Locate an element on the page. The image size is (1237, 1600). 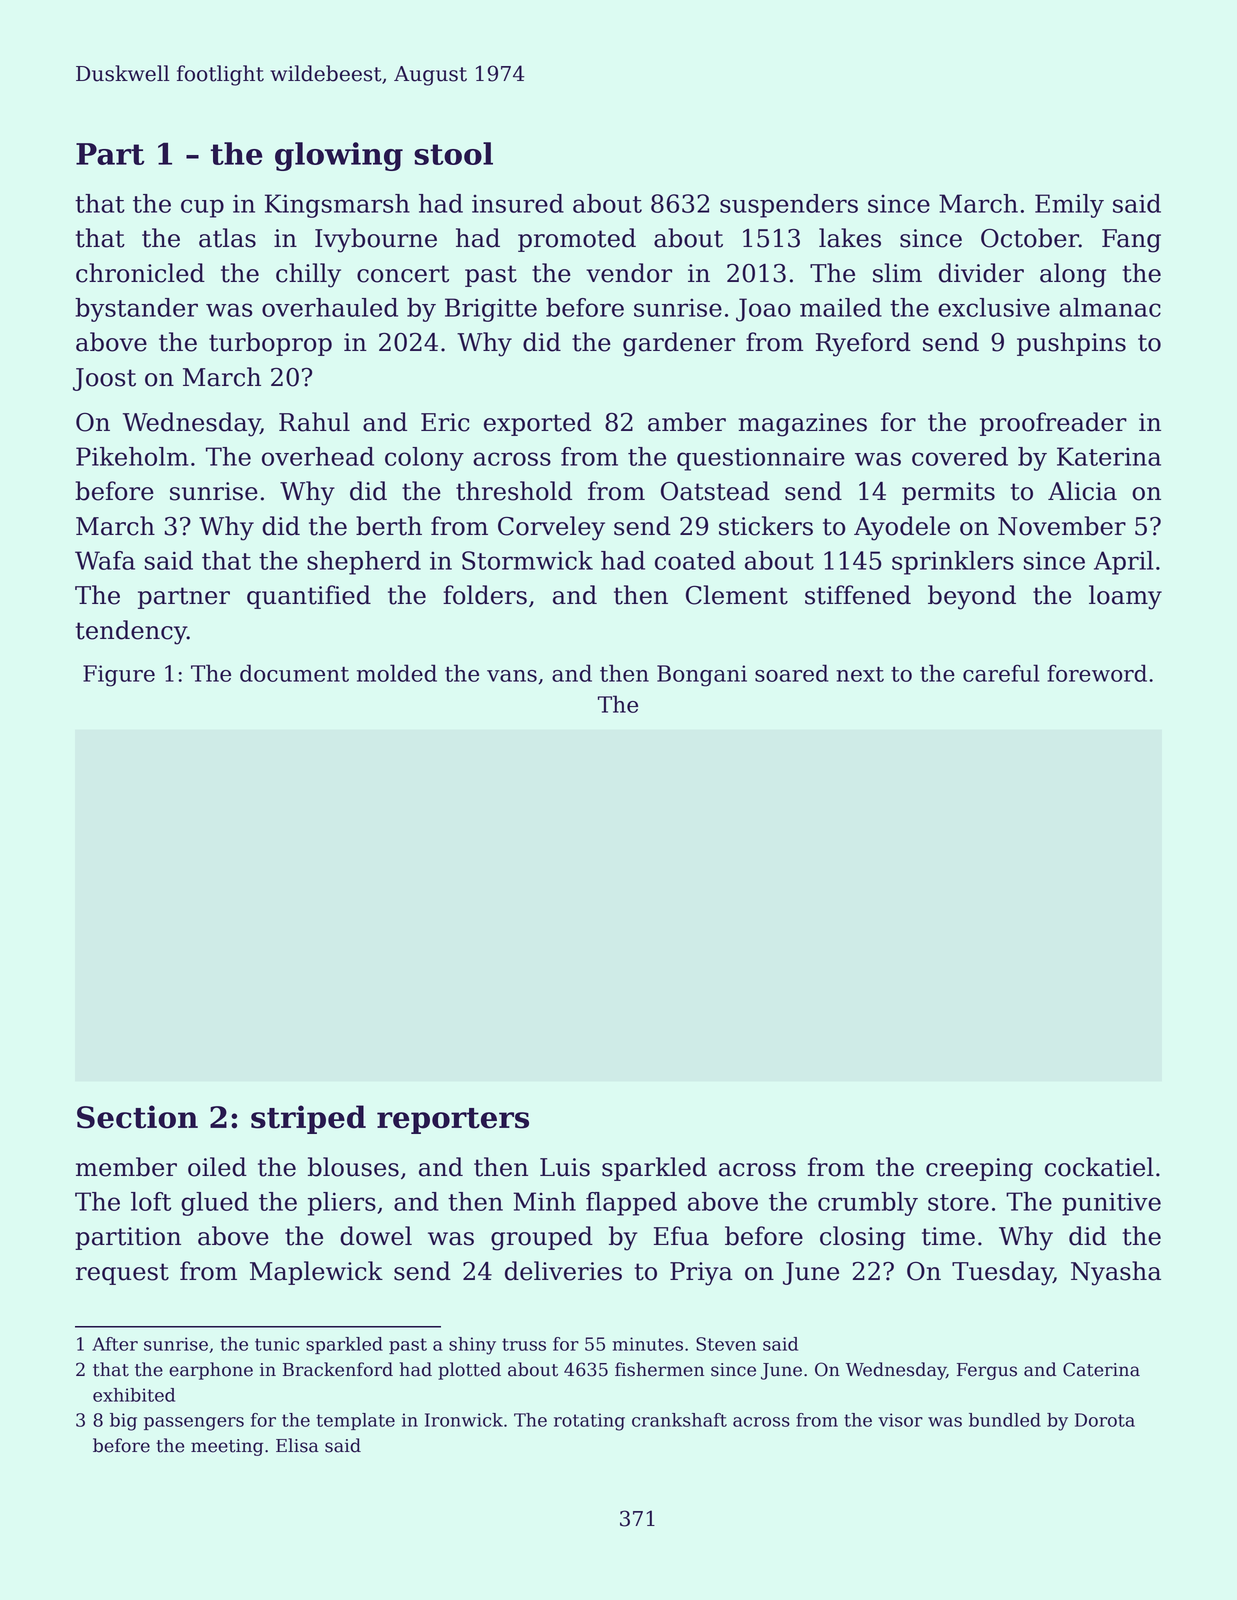
Priya is located at coordinates (701, 1274).
